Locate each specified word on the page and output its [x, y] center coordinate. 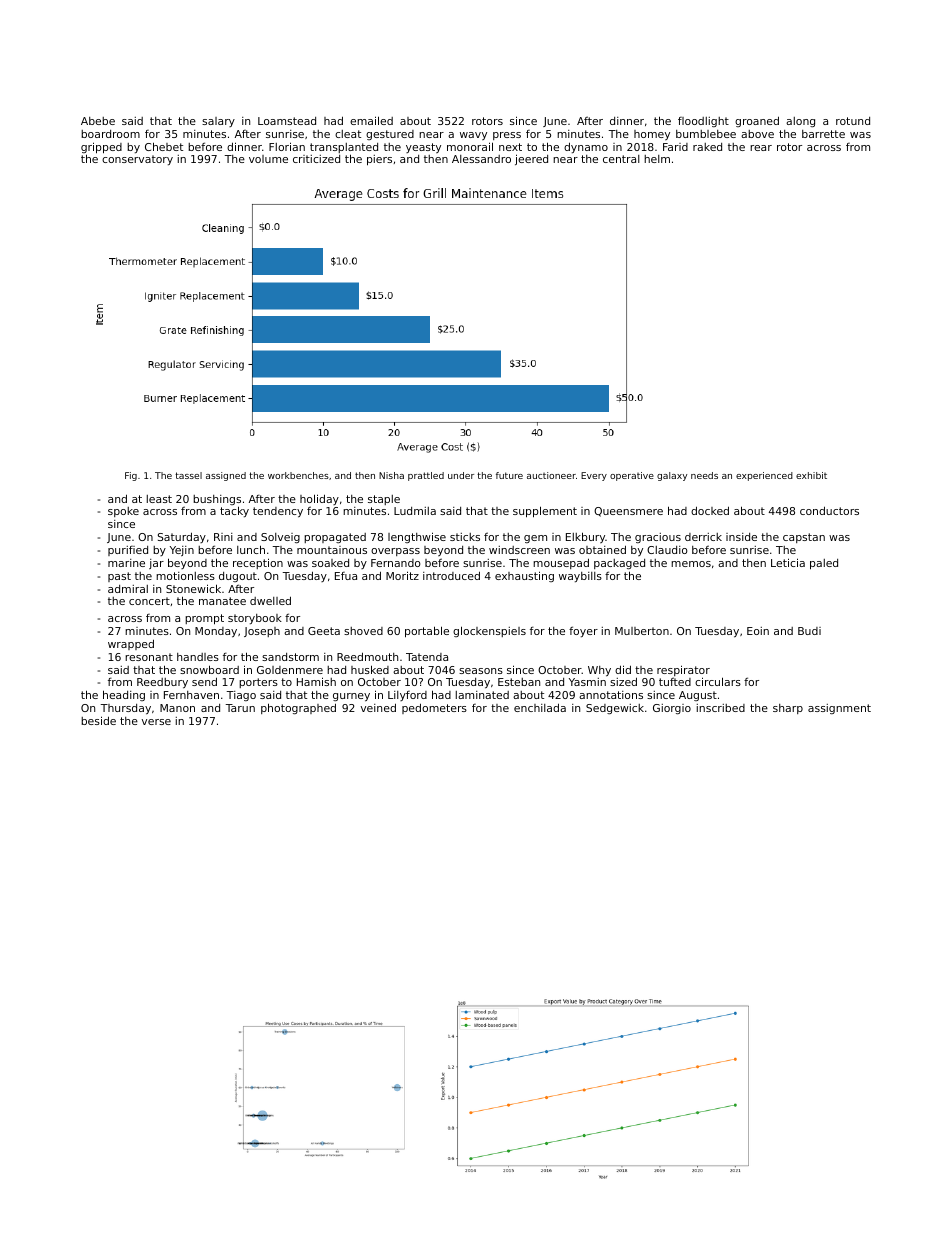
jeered [531, 159]
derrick [703, 537]
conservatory [137, 160]
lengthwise [417, 537]
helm [657, 159]
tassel [188, 475]
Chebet [164, 146]
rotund [853, 121]
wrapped [131, 644]
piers [379, 160]
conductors [829, 510]
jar [156, 564]
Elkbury [586, 537]
